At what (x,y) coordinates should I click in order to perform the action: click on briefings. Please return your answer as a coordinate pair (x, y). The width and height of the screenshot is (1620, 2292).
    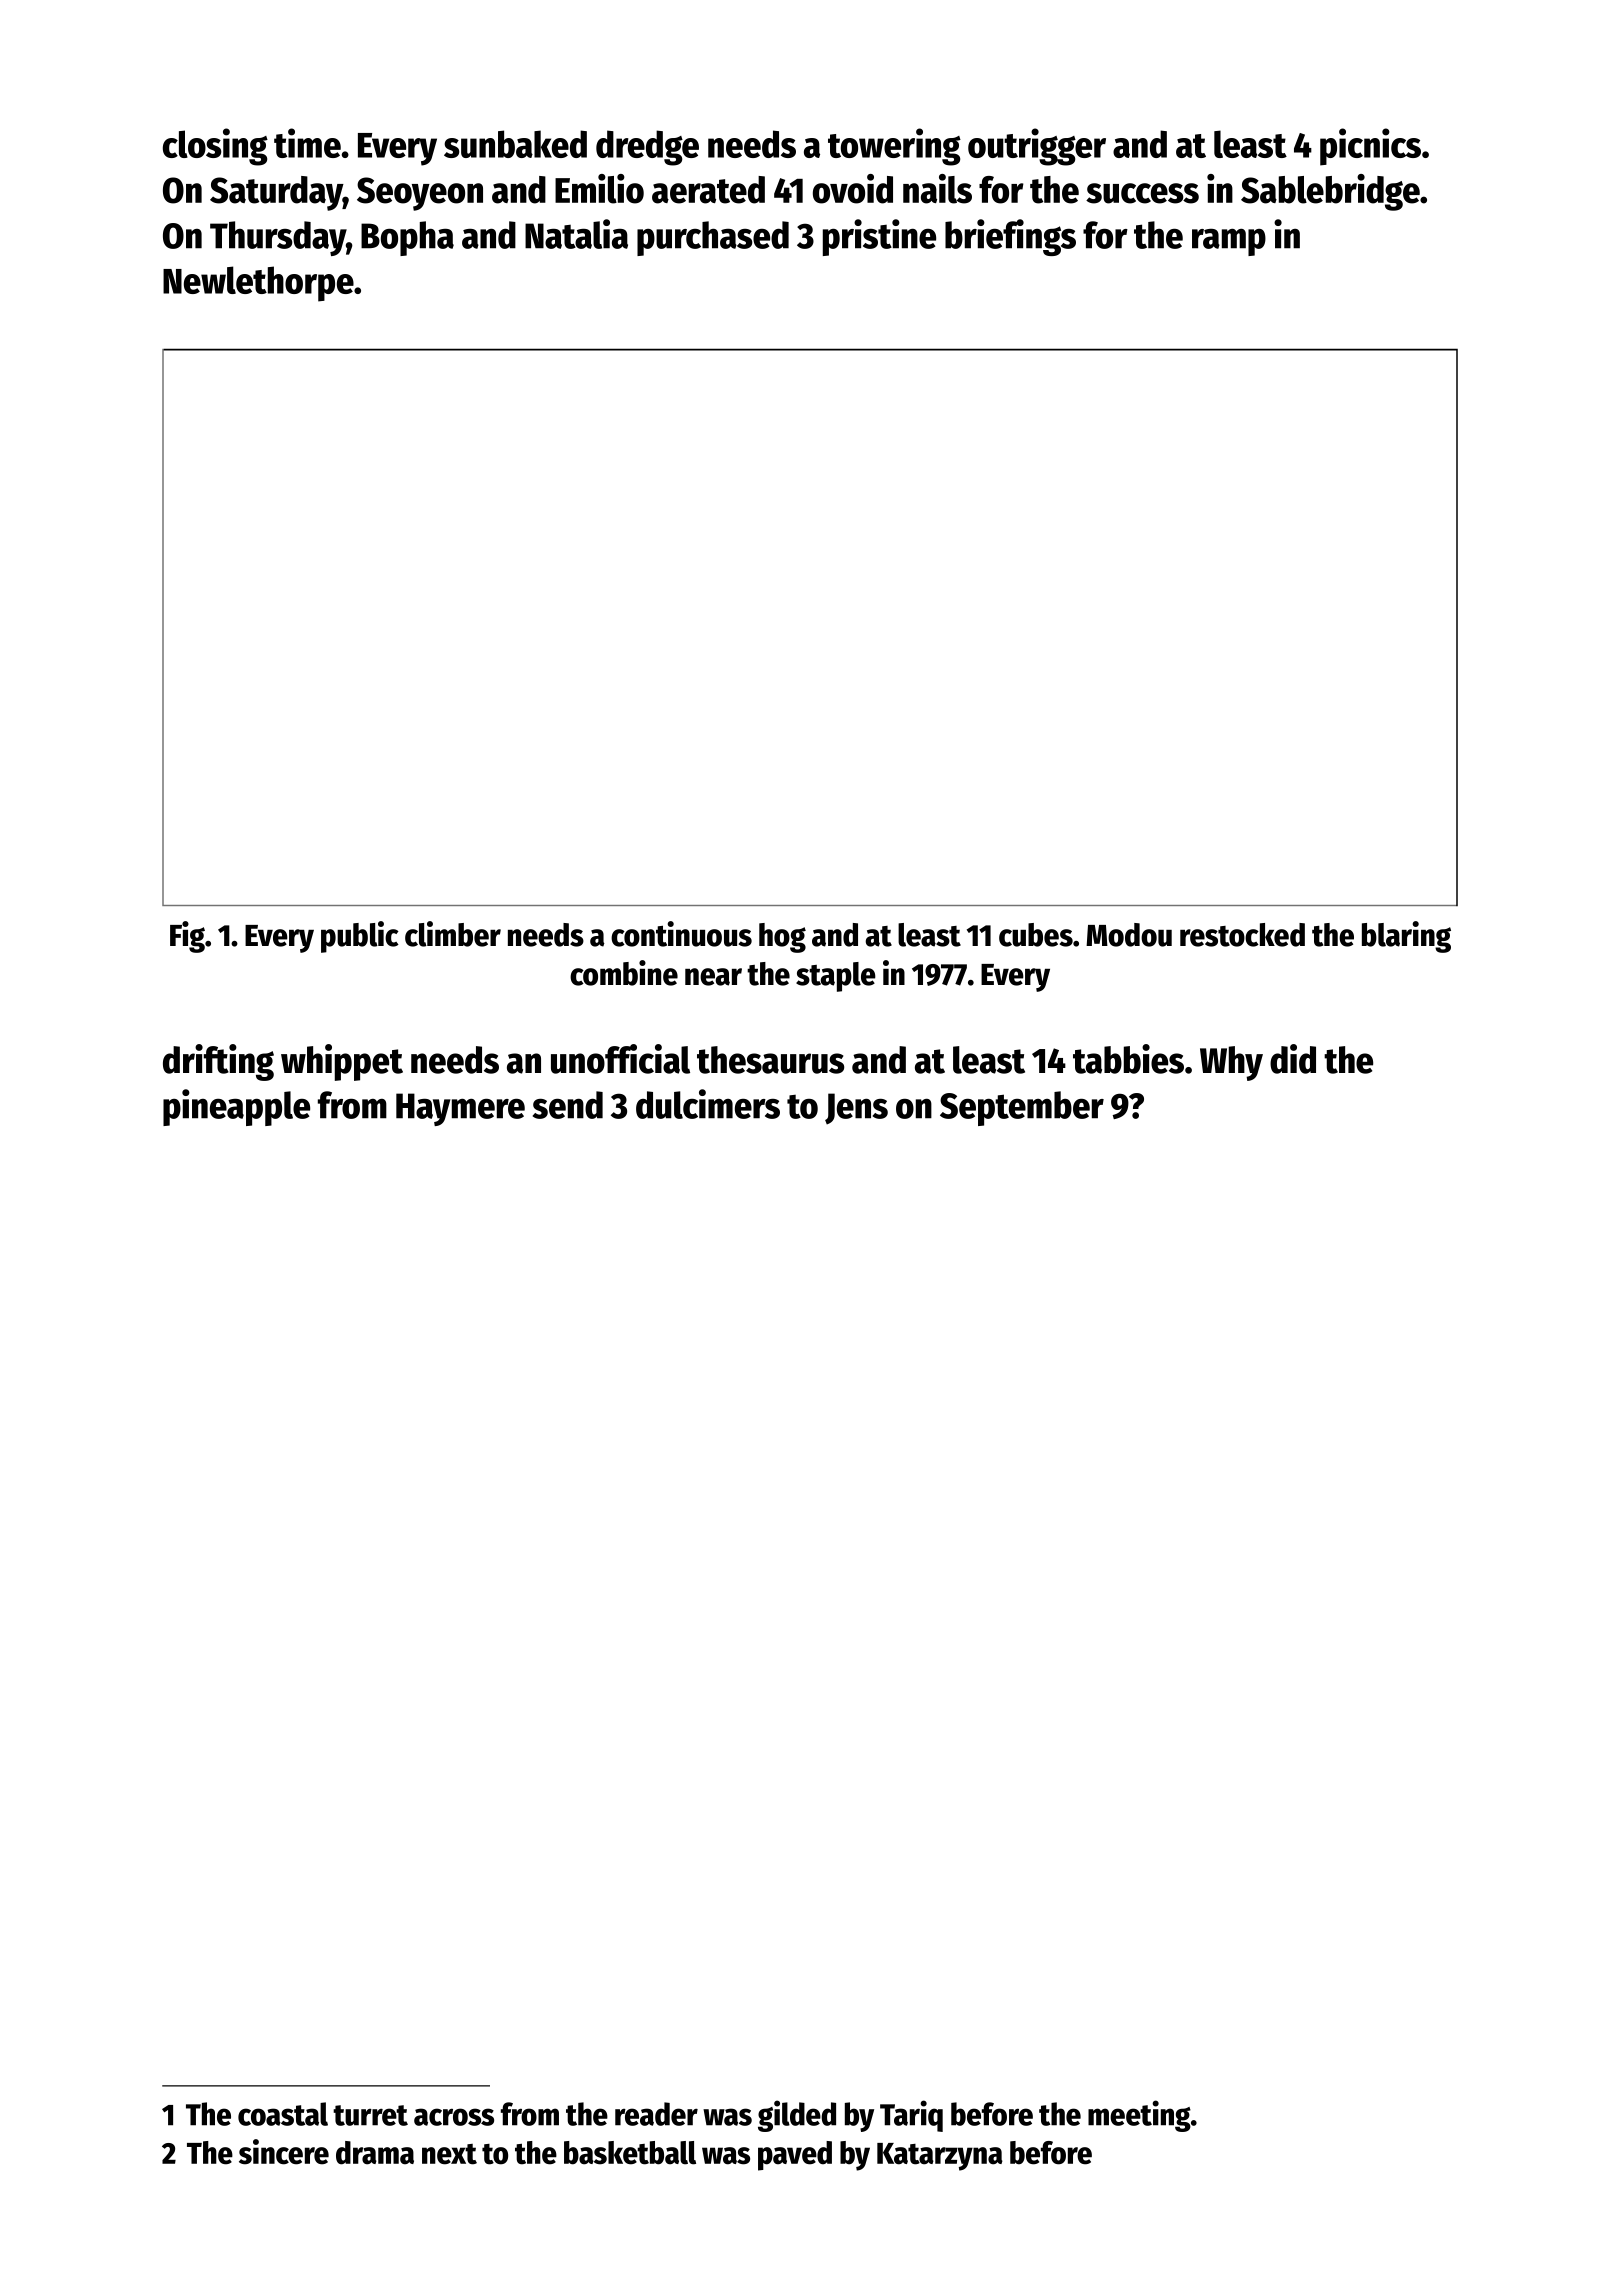
    Looking at the image, I should click on (1010, 237).
